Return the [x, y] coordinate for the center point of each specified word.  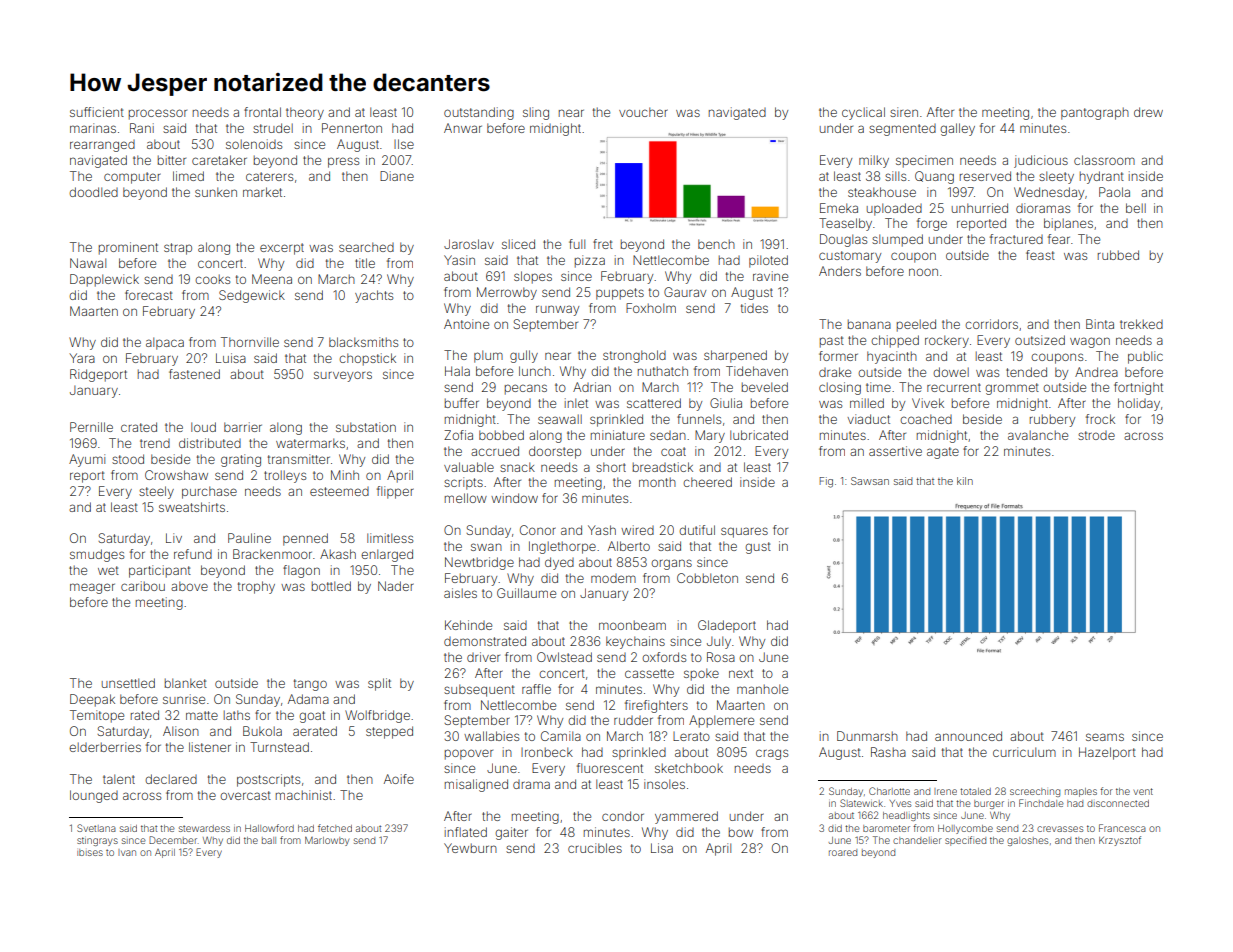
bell [1136, 208]
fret [603, 244]
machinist [304, 795]
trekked [1141, 324]
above [189, 586]
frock [1100, 419]
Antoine [466, 324]
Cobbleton [707, 578]
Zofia [458, 435]
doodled [93, 192]
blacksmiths [363, 342]
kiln [965, 481]
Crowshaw [176, 475]
